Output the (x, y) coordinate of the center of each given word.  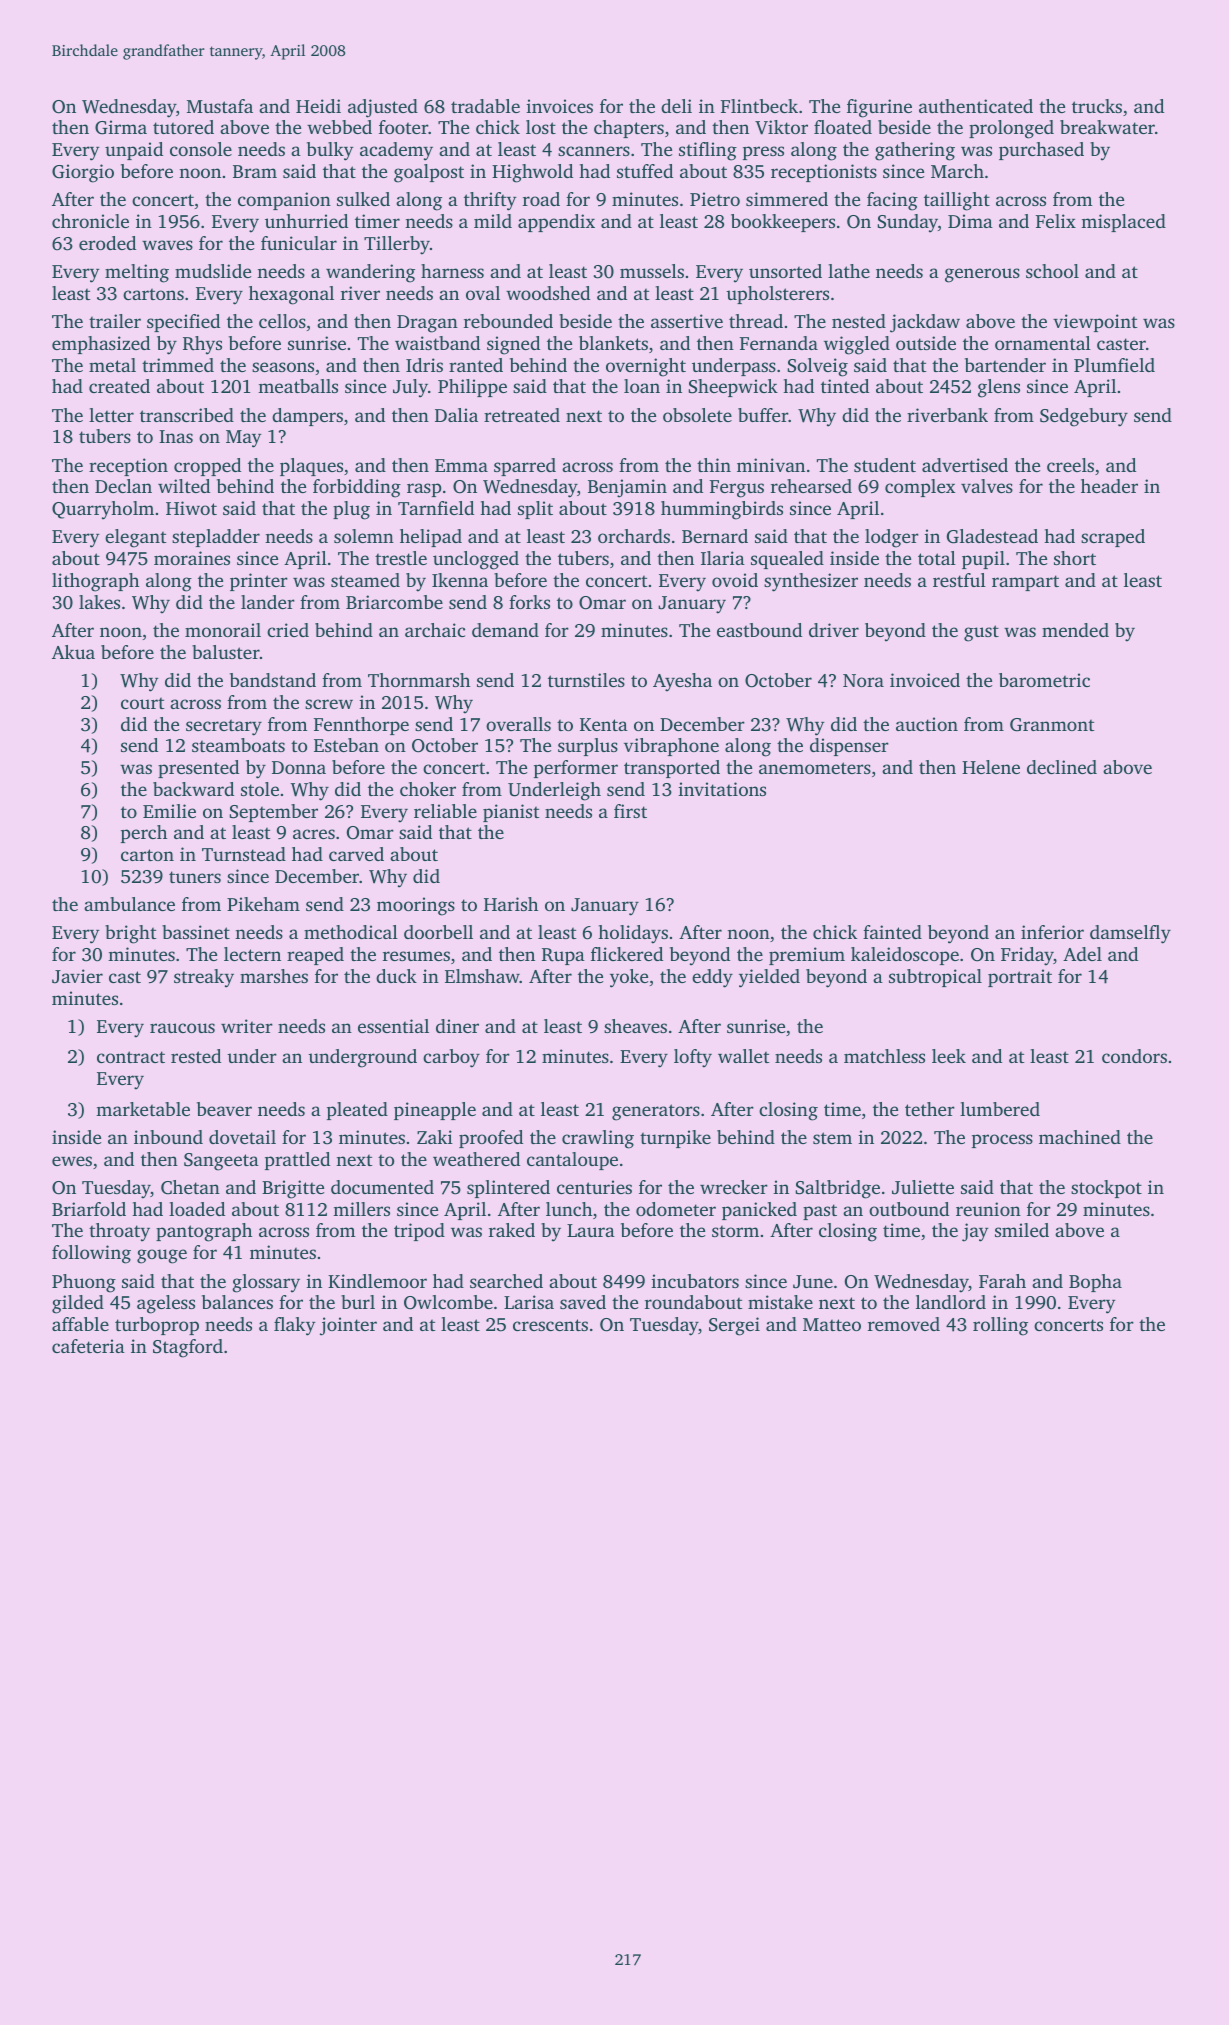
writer (247, 1026)
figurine (879, 108)
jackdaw (925, 323)
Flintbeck (759, 106)
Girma (121, 127)
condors (1134, 1056)
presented (198, 769)
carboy (451, 1058)
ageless (166, 1304)
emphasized (101, 345)
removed (904, 1324)
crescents (550, 1325)
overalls (518, 724)
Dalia (456, 415)
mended (1075, 630)
